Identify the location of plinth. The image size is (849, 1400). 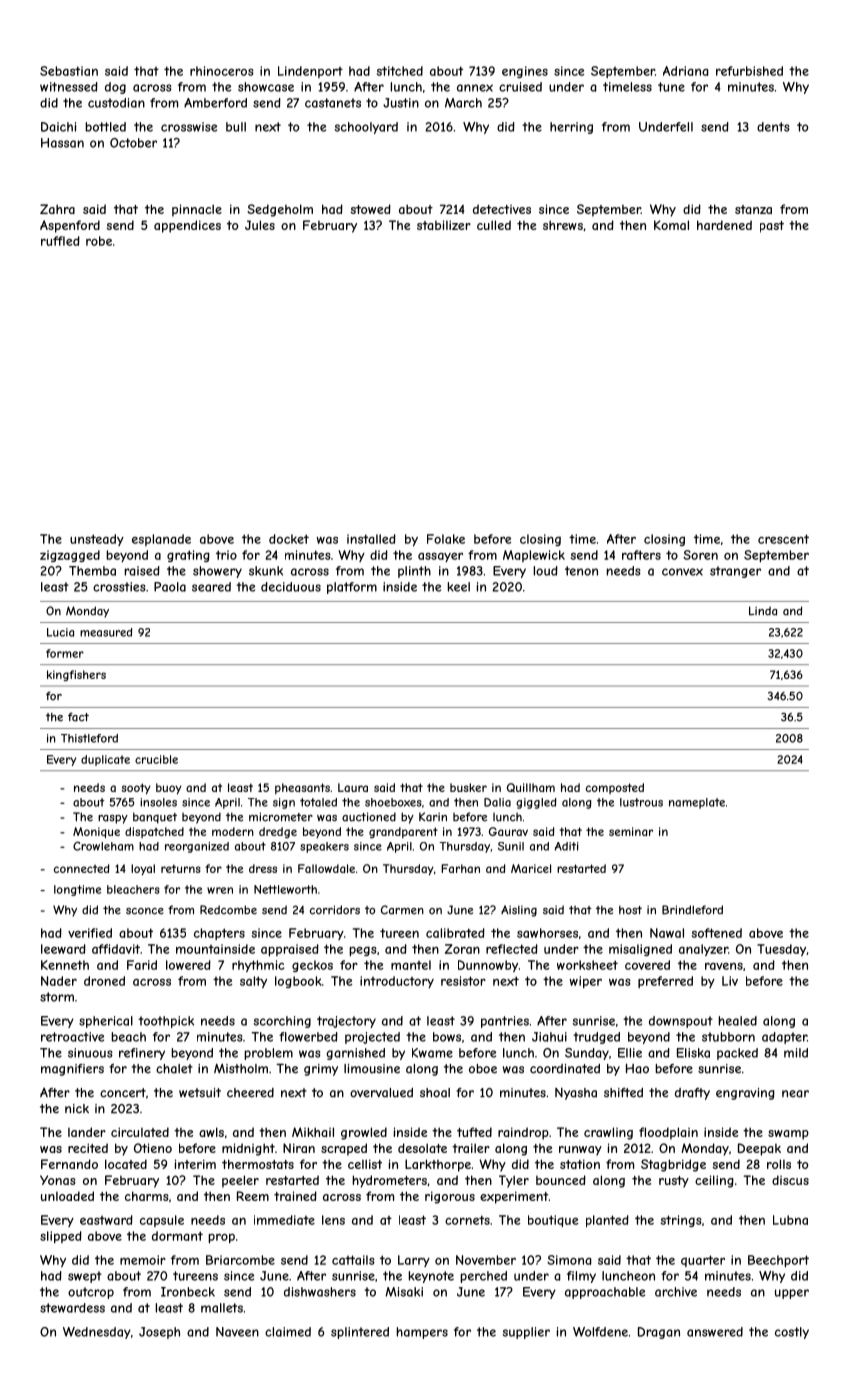
(414, 572).
